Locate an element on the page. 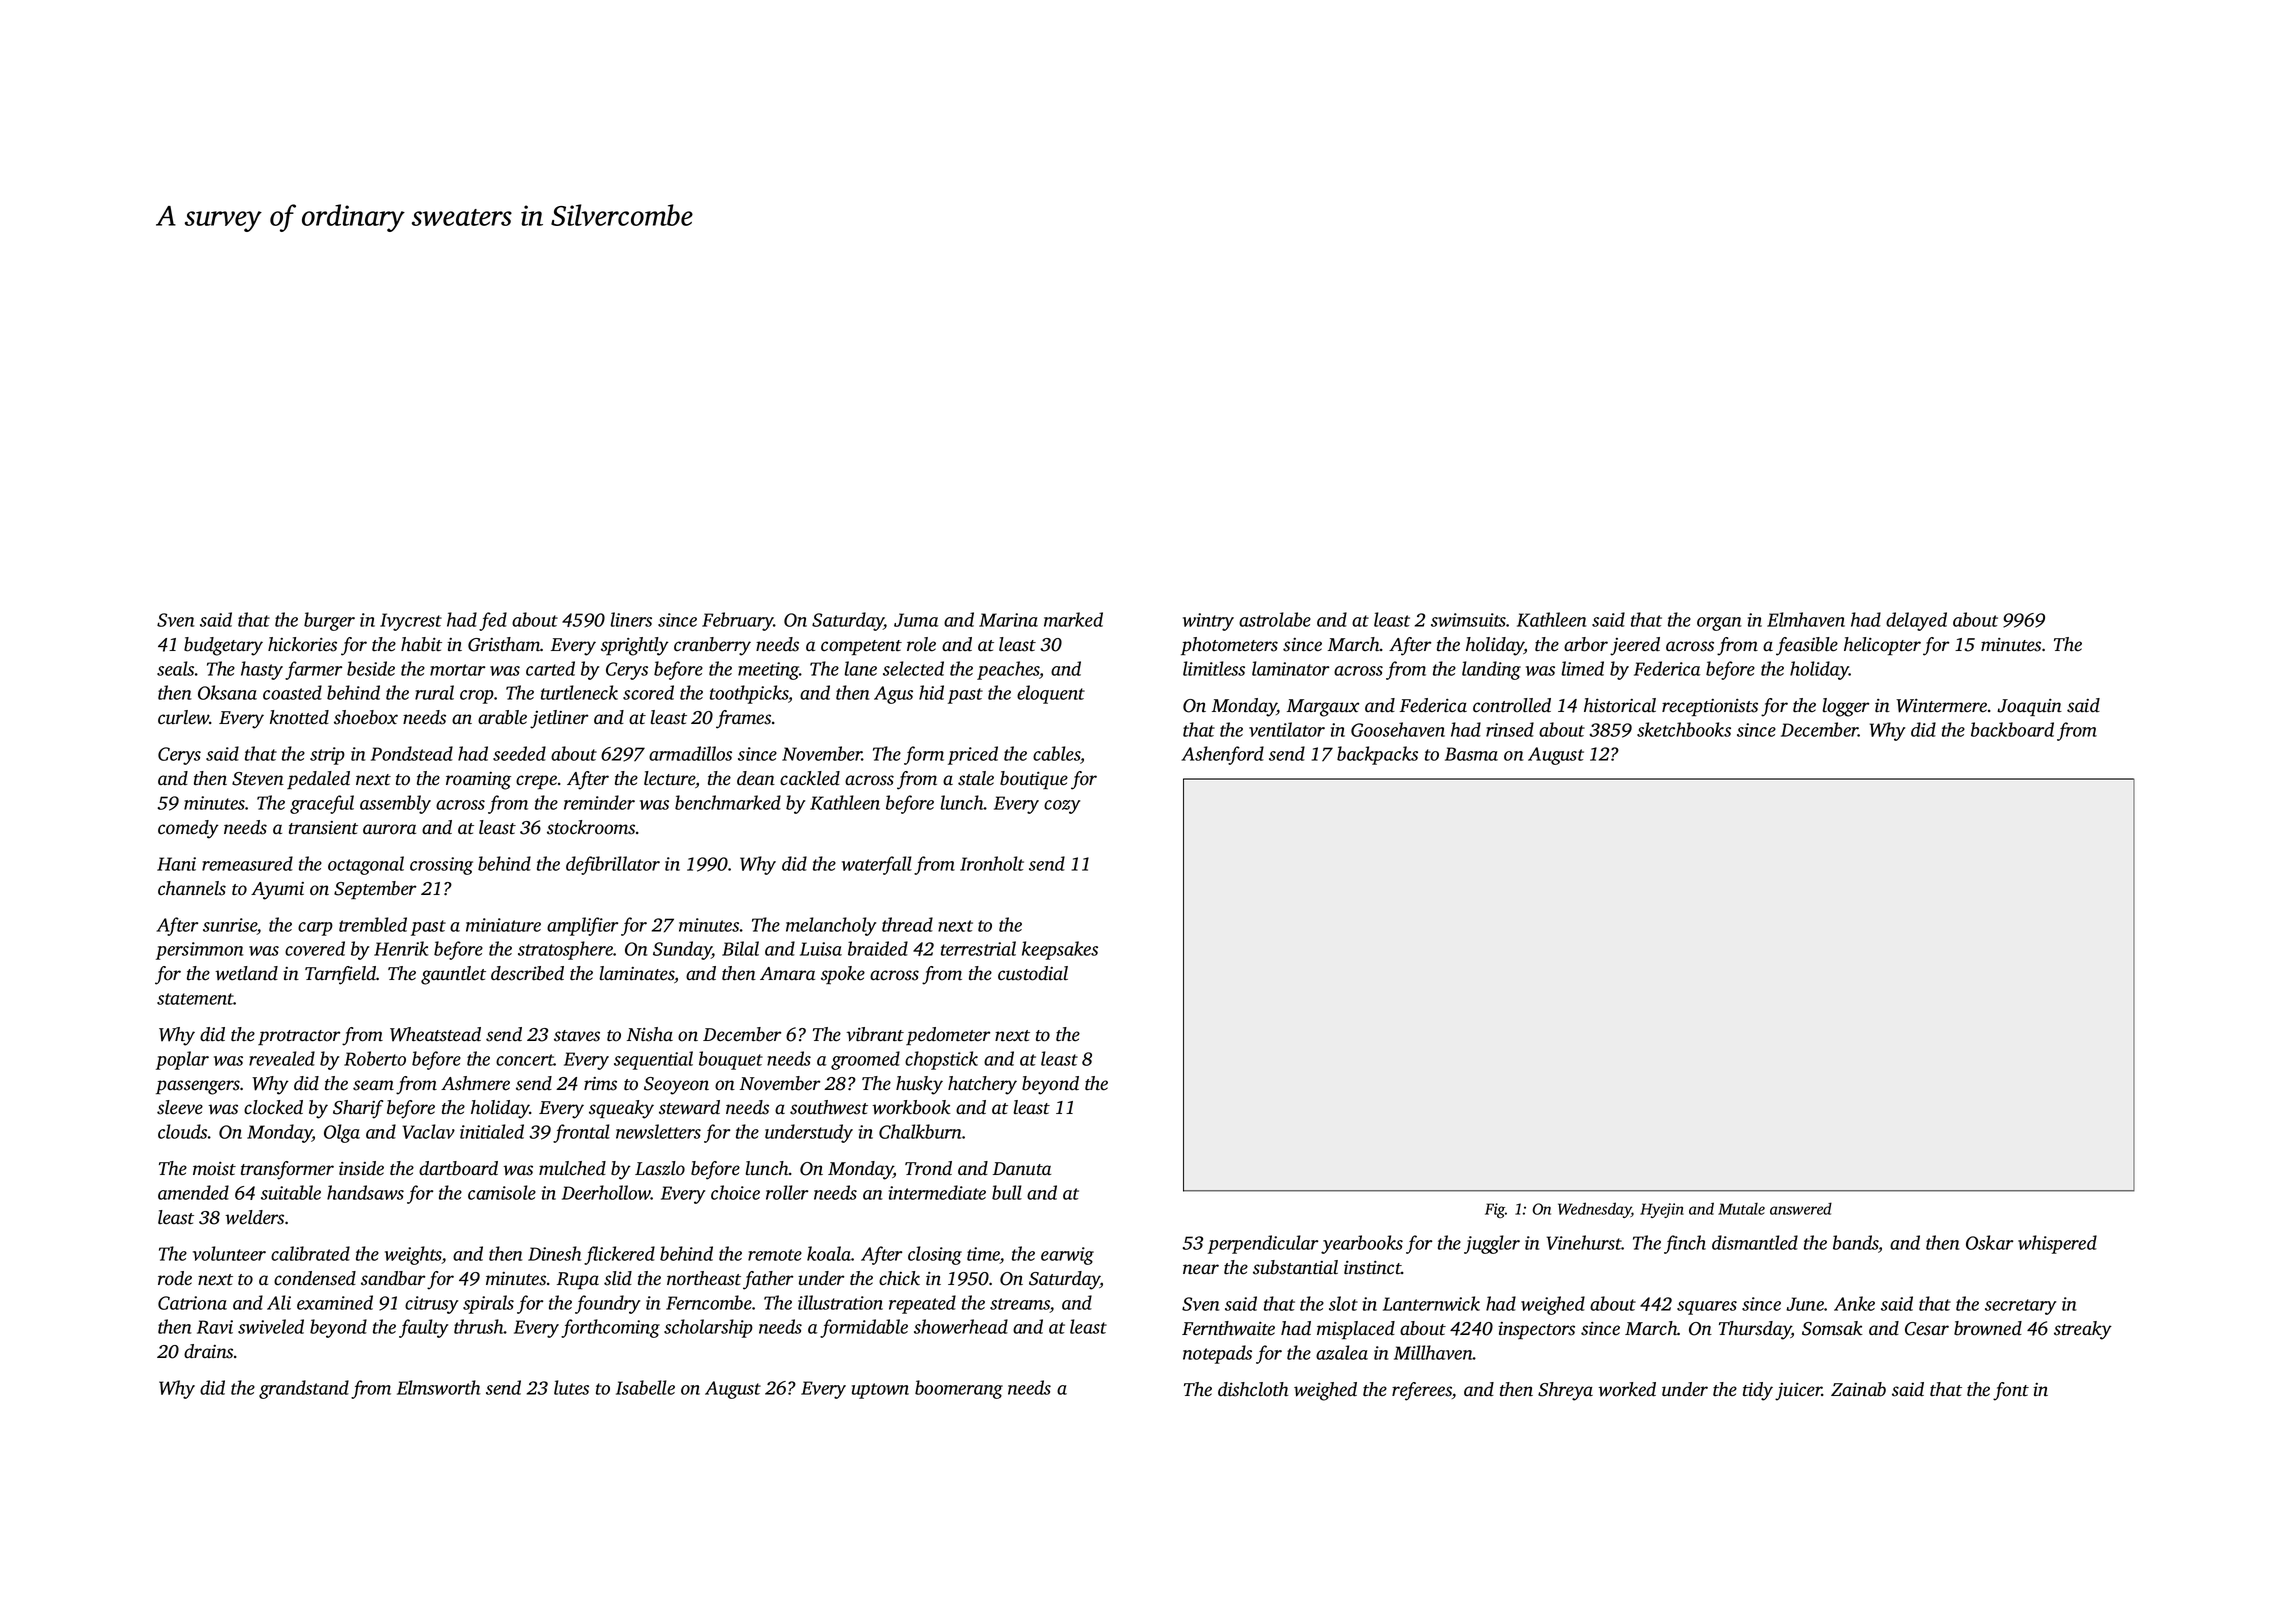 This image has width=2292, height=1620. keepsakes is located at coordinates (1060, 950).
